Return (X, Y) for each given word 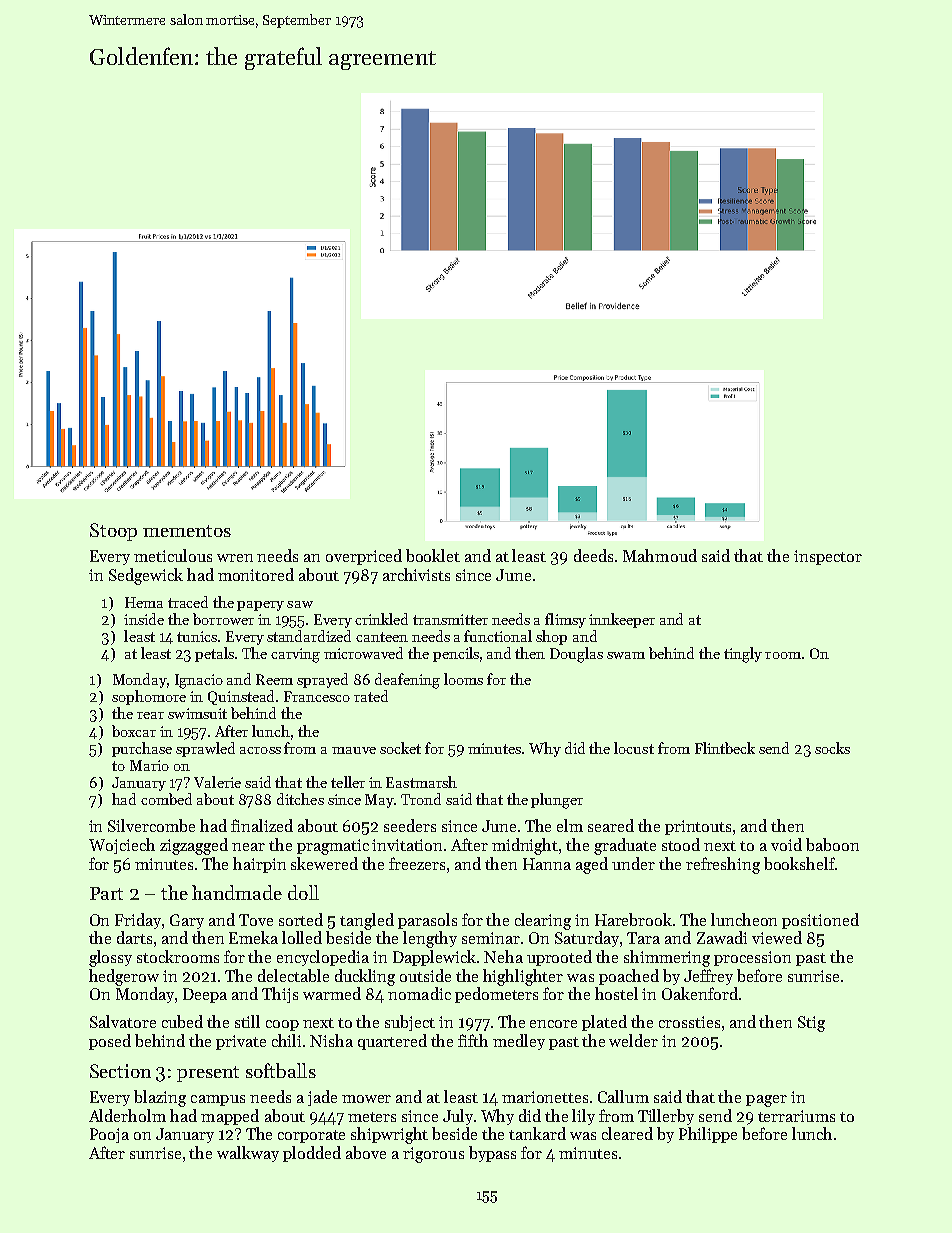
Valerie (217, 782)
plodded (312, 1154)
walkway (248, 1154)
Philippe (708, 1135)
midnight (525, 846)
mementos (187, 531)
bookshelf (799, 863)
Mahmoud (660, 555)
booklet (433, 555)
